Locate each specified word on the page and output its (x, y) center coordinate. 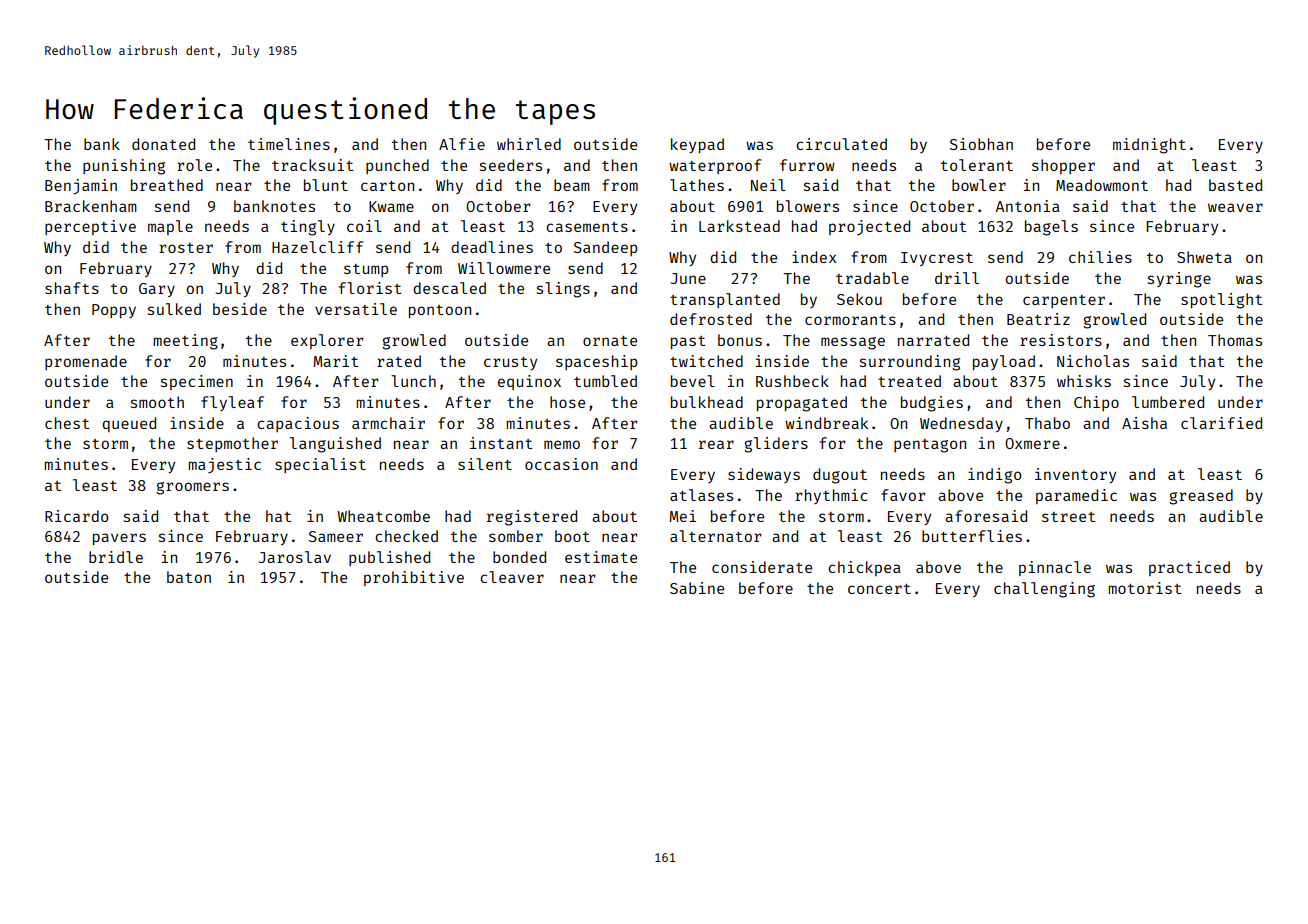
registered (532, 518)
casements (587, 227)
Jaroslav (295, 557)
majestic (224, 466)
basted (1235, 185)
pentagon (930, 446)
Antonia (1027, 206)
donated (163, 144)
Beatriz (1038, 319)
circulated (841, 144)
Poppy (114, 311)
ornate (610, 341)
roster (186, 248)
